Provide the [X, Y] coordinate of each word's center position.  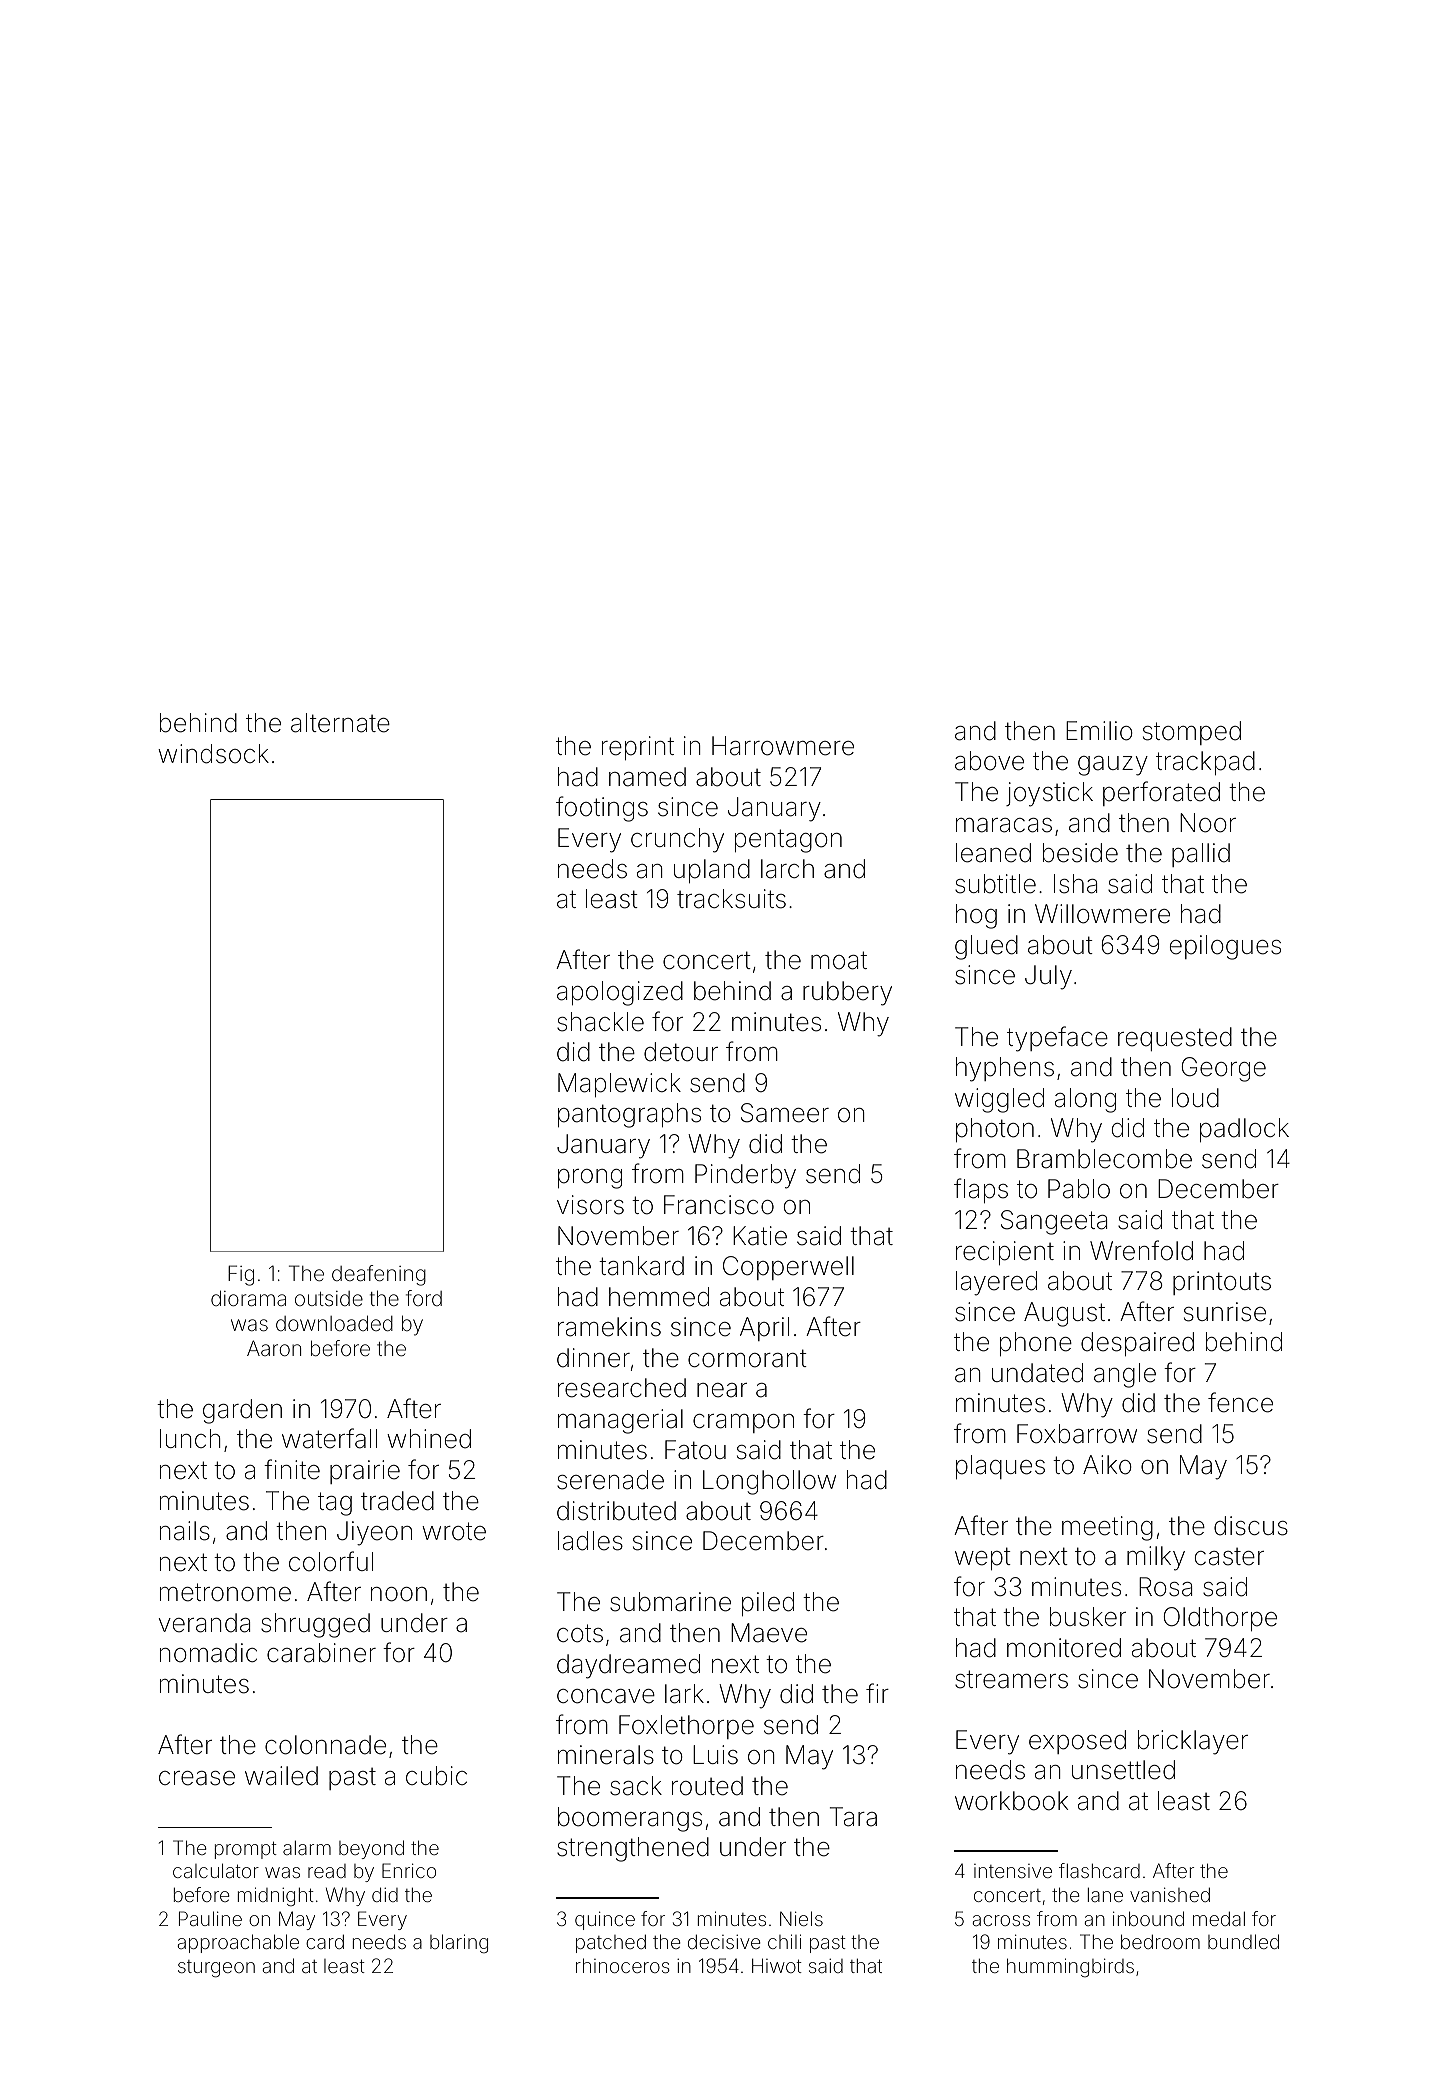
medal [1219, 1918]
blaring [459, 1943]
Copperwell [788, 1268]
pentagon [788, 841]
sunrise [1225, 1312]
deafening [379, 1275]
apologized [620, 993]
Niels [801, 1918]
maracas [1004, 825]
